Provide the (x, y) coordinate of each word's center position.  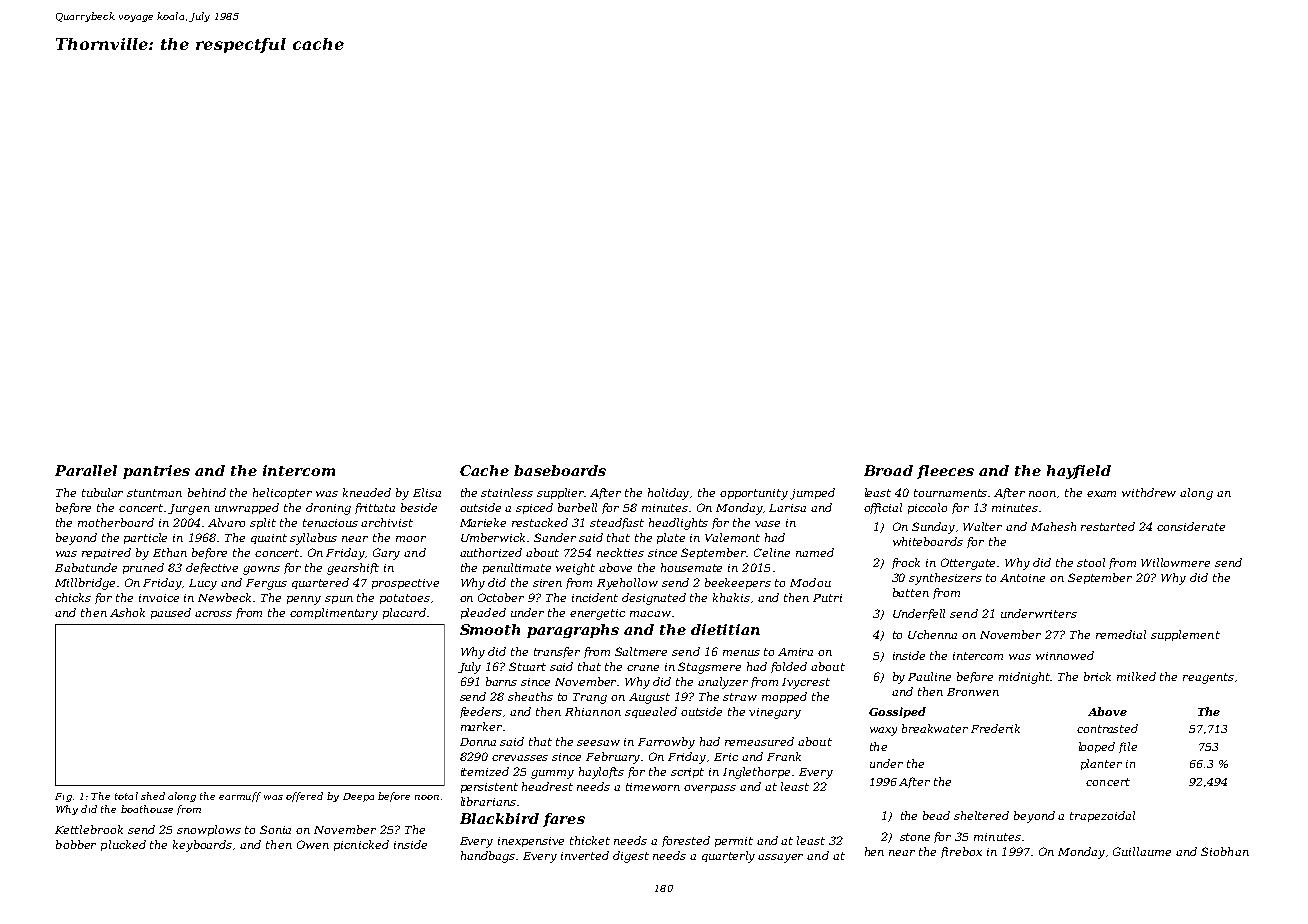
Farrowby (666, 743)
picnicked (361, 845)
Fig (63, 797)
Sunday (933, 528)
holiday (668, 494)
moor (411, 539)
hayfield (1079, 472)
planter (1101, 764)
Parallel (86, 470)
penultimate (517, 568)
